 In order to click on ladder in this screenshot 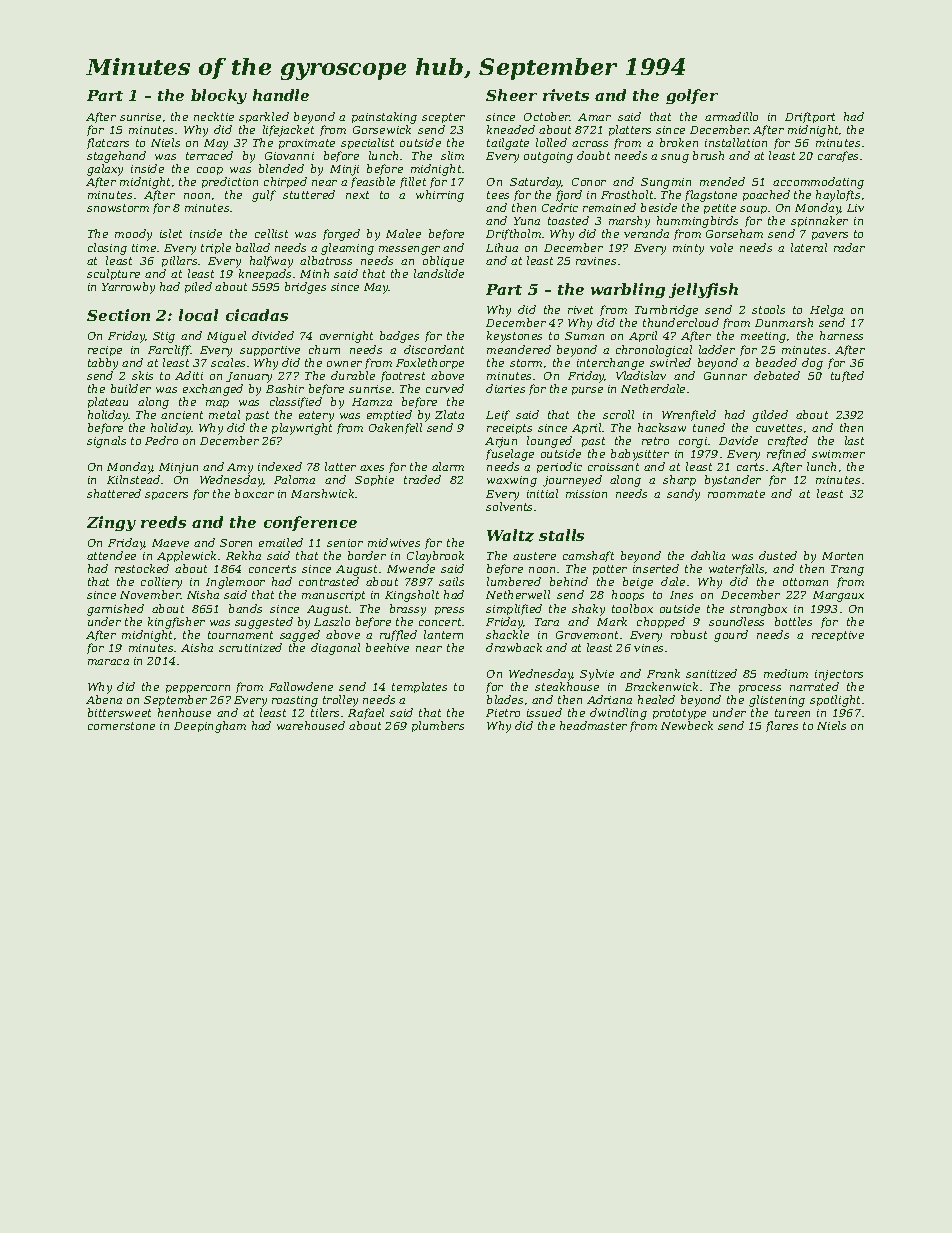, I will do `click(717, 349)`.
